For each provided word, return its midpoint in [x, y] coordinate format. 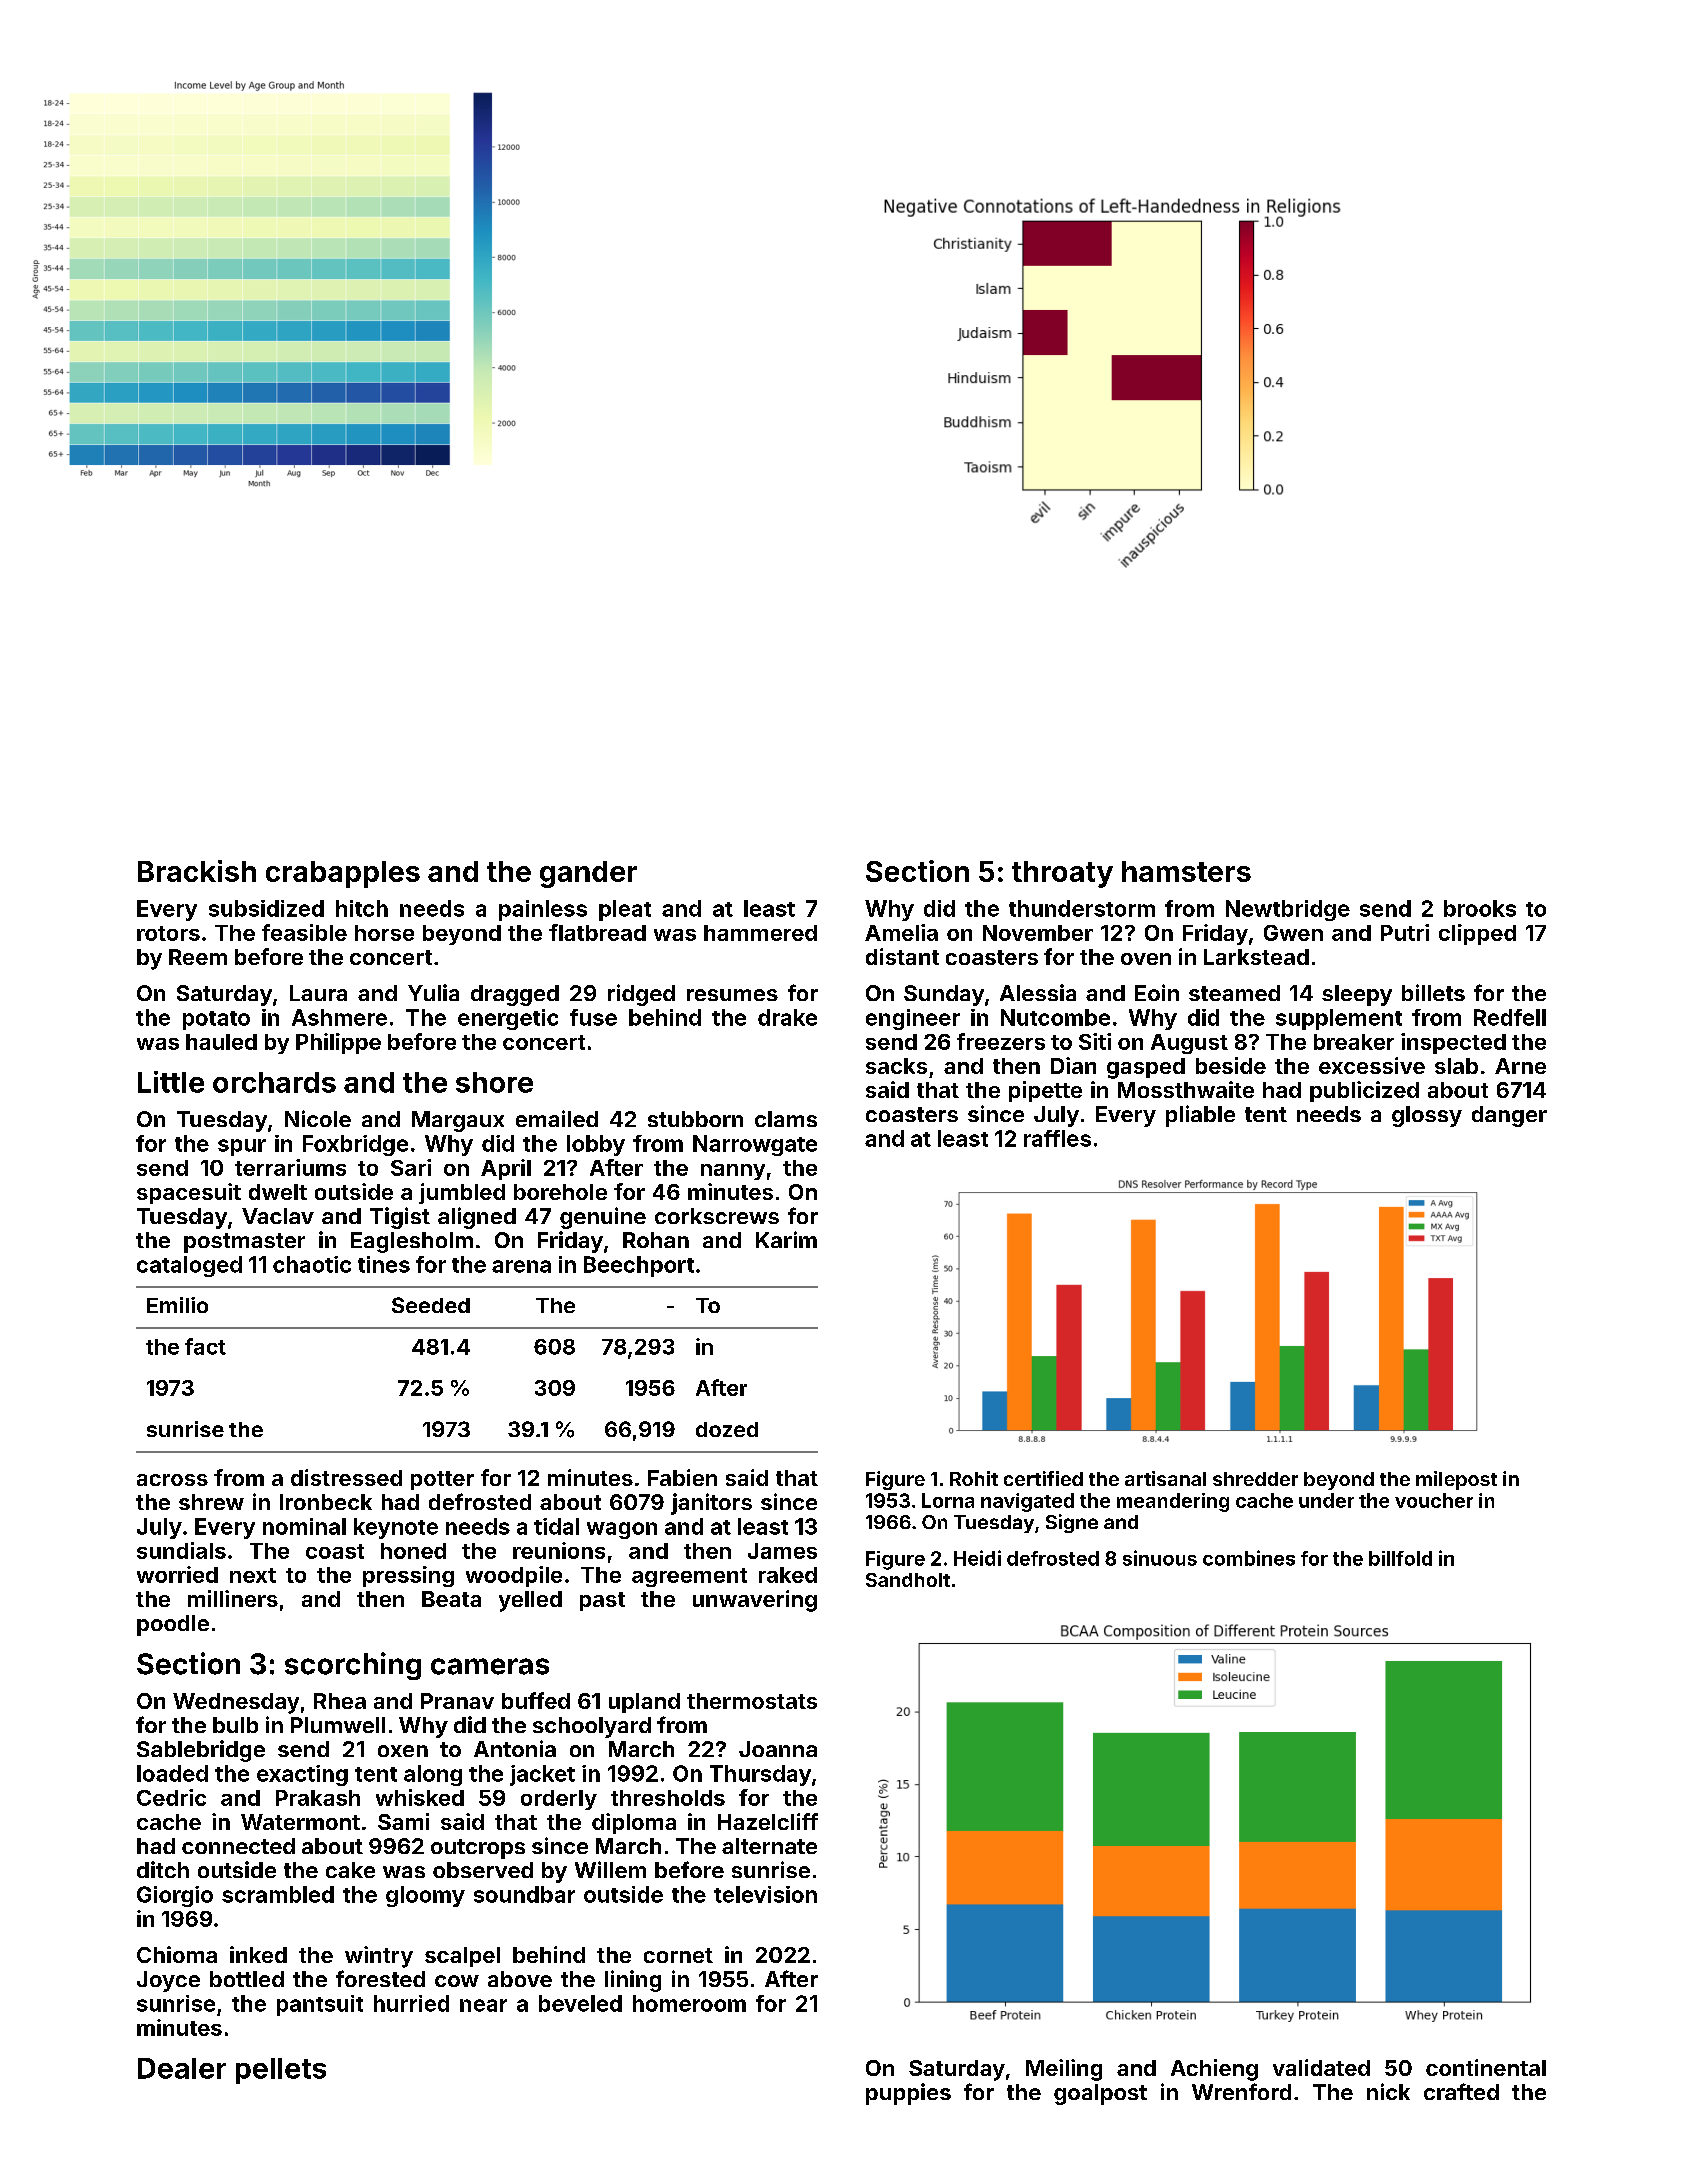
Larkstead [1256, 957]
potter [442, 1480]
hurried [411, 2003]
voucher [1434, 1500]
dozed [727, 1429]
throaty [1062, 874]
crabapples [343, 874]
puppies [908, 2094]
